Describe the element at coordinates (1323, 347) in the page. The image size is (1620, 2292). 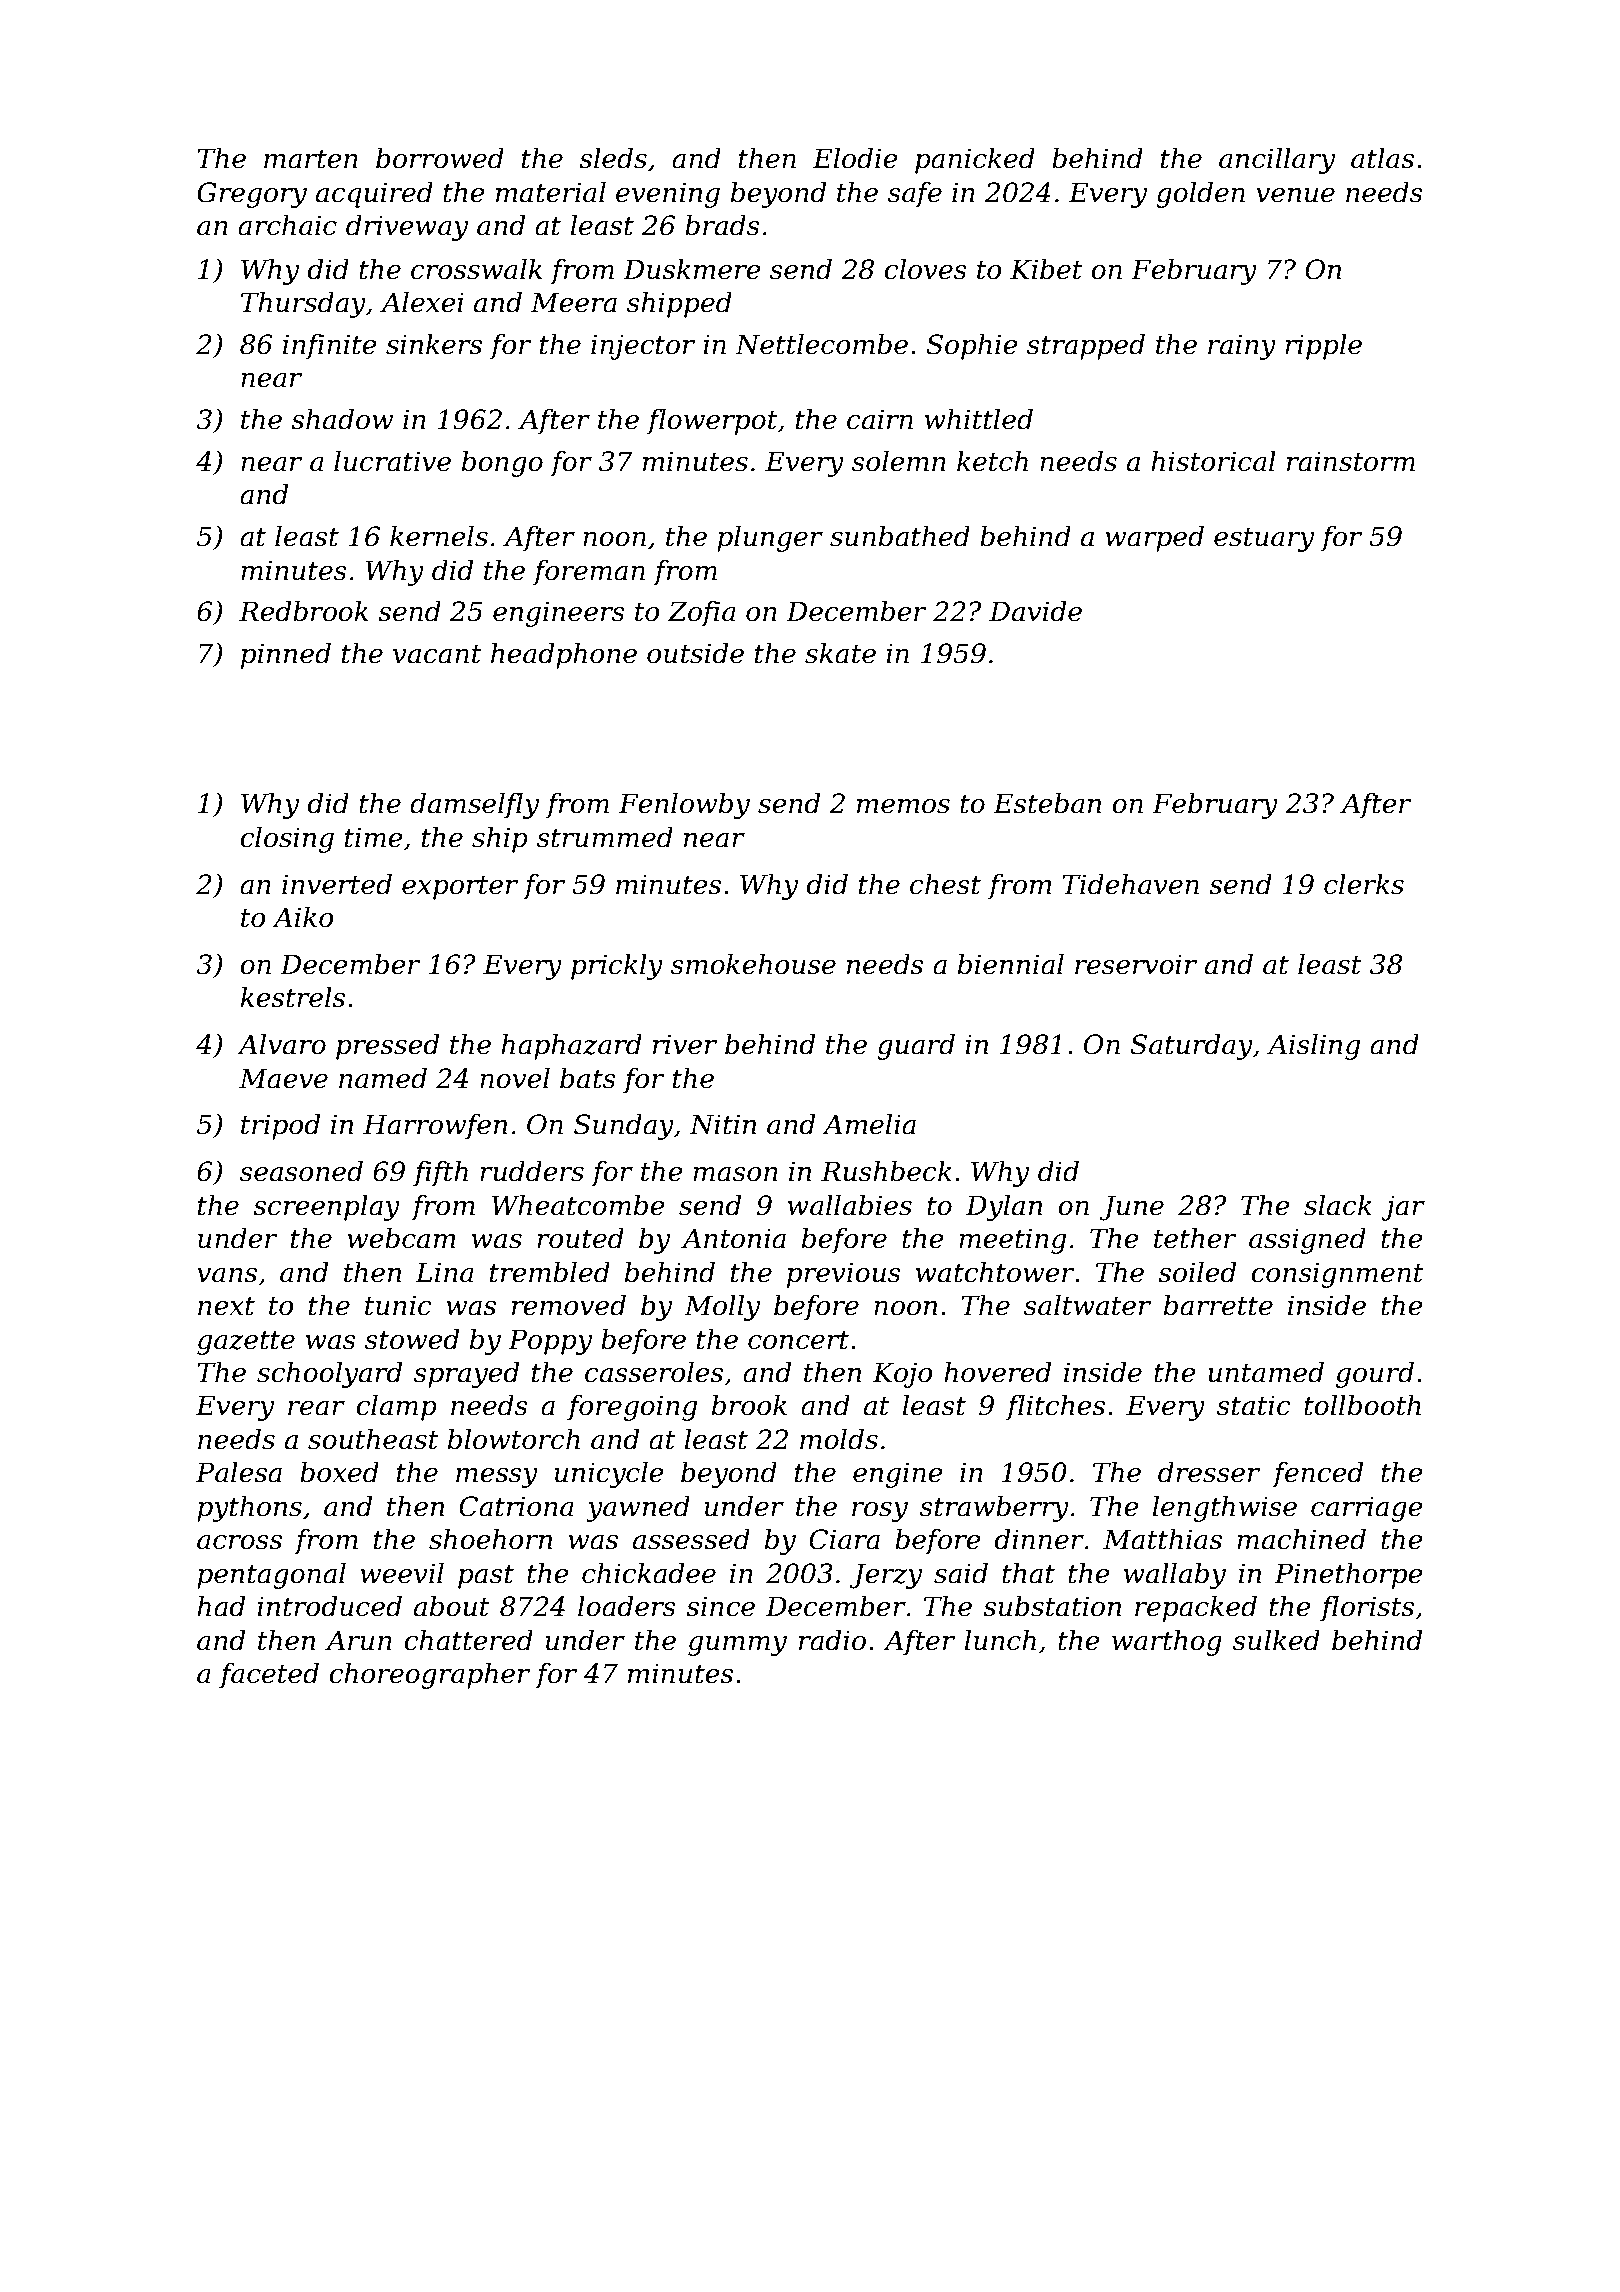
I see `ripple` at that location.
